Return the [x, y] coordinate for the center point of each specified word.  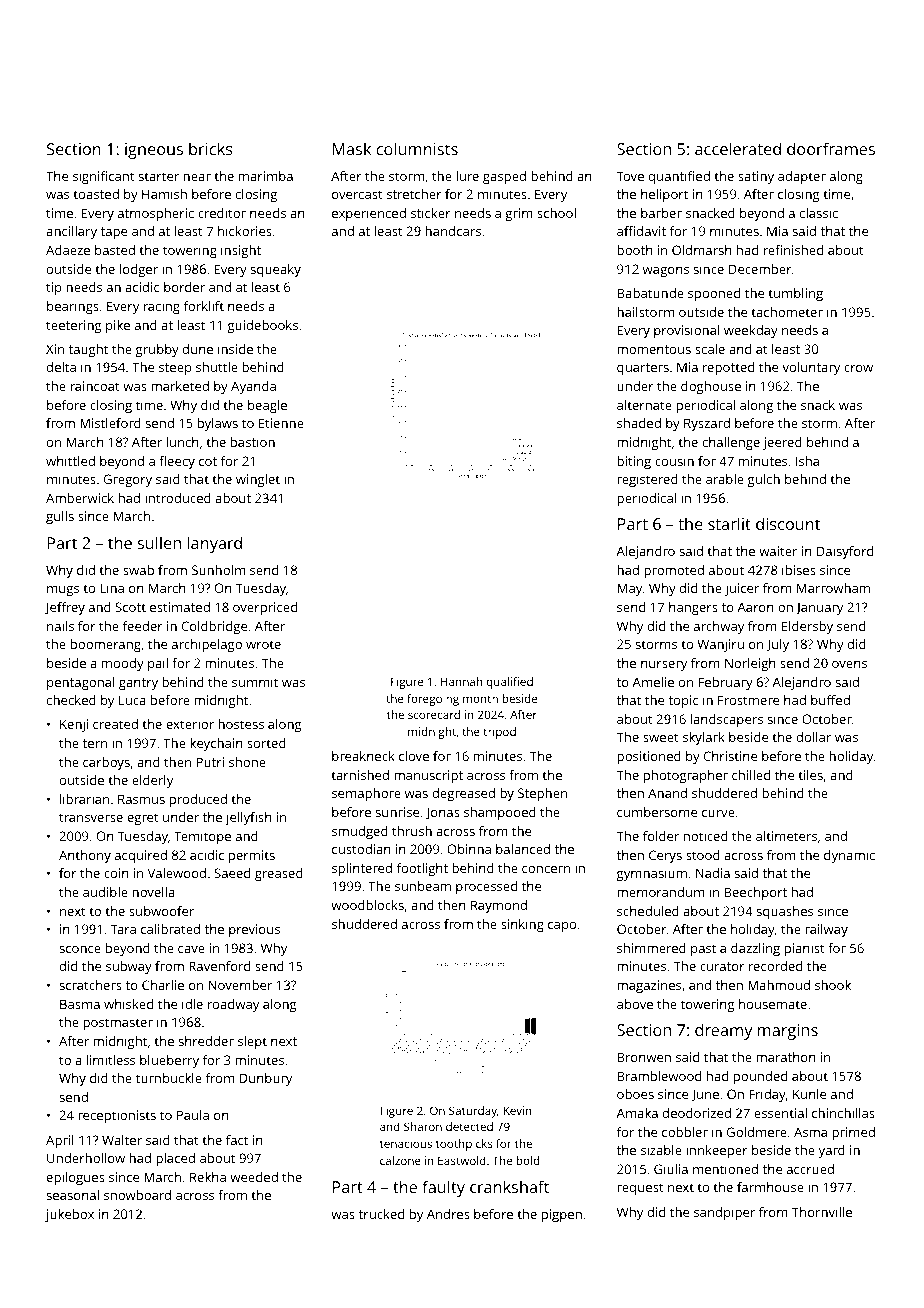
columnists [417, 148]
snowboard [137, 1195]
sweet [661, 737]
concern [546, 869]
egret [143, 819]
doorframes [831, 148]
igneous [154, 151]
